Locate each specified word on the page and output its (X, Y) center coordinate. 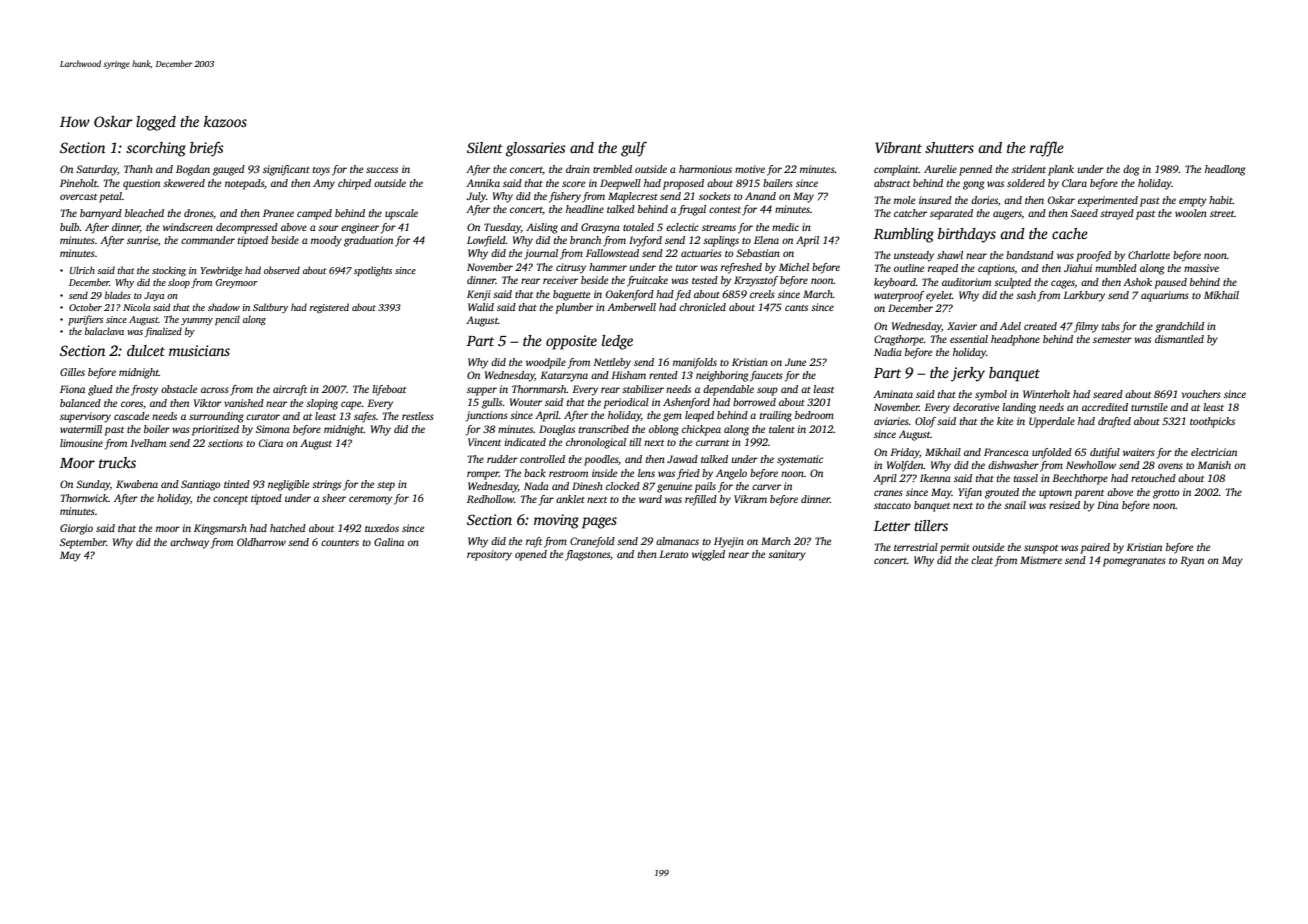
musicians (199, 350)
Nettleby (612, 363)
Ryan (1192, 561)
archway (189, 543)
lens (646, 473)
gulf (634, 149)
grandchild (1179, 327)
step (386, 486)
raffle (1047, 149)
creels (762, 294)
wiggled (708, 555)
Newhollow (1091, 465)
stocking (169, 271)
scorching (156, 149)
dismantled (1179, 339)
